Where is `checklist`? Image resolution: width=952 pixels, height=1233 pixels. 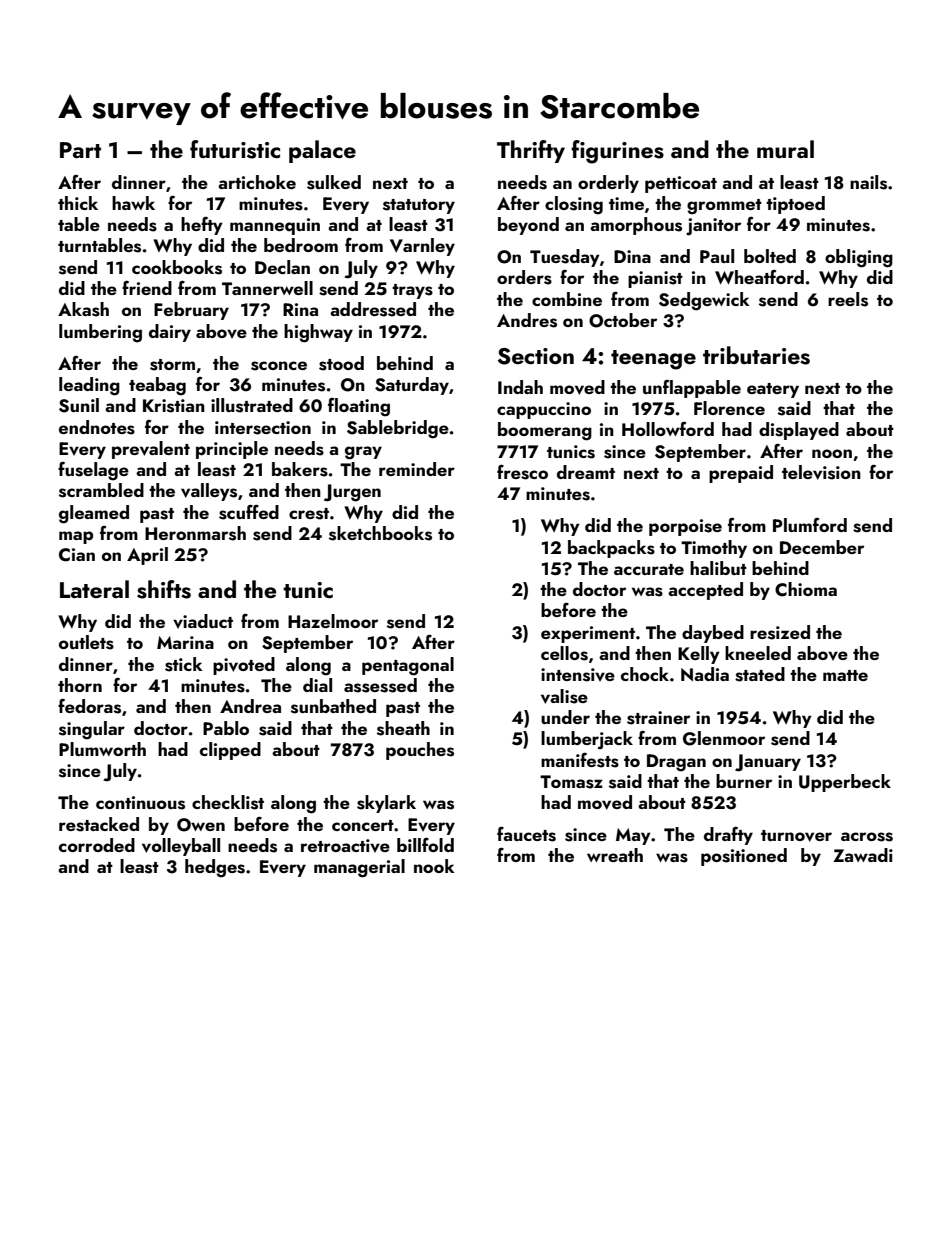 checklist is located at coordinates (228, 802).
